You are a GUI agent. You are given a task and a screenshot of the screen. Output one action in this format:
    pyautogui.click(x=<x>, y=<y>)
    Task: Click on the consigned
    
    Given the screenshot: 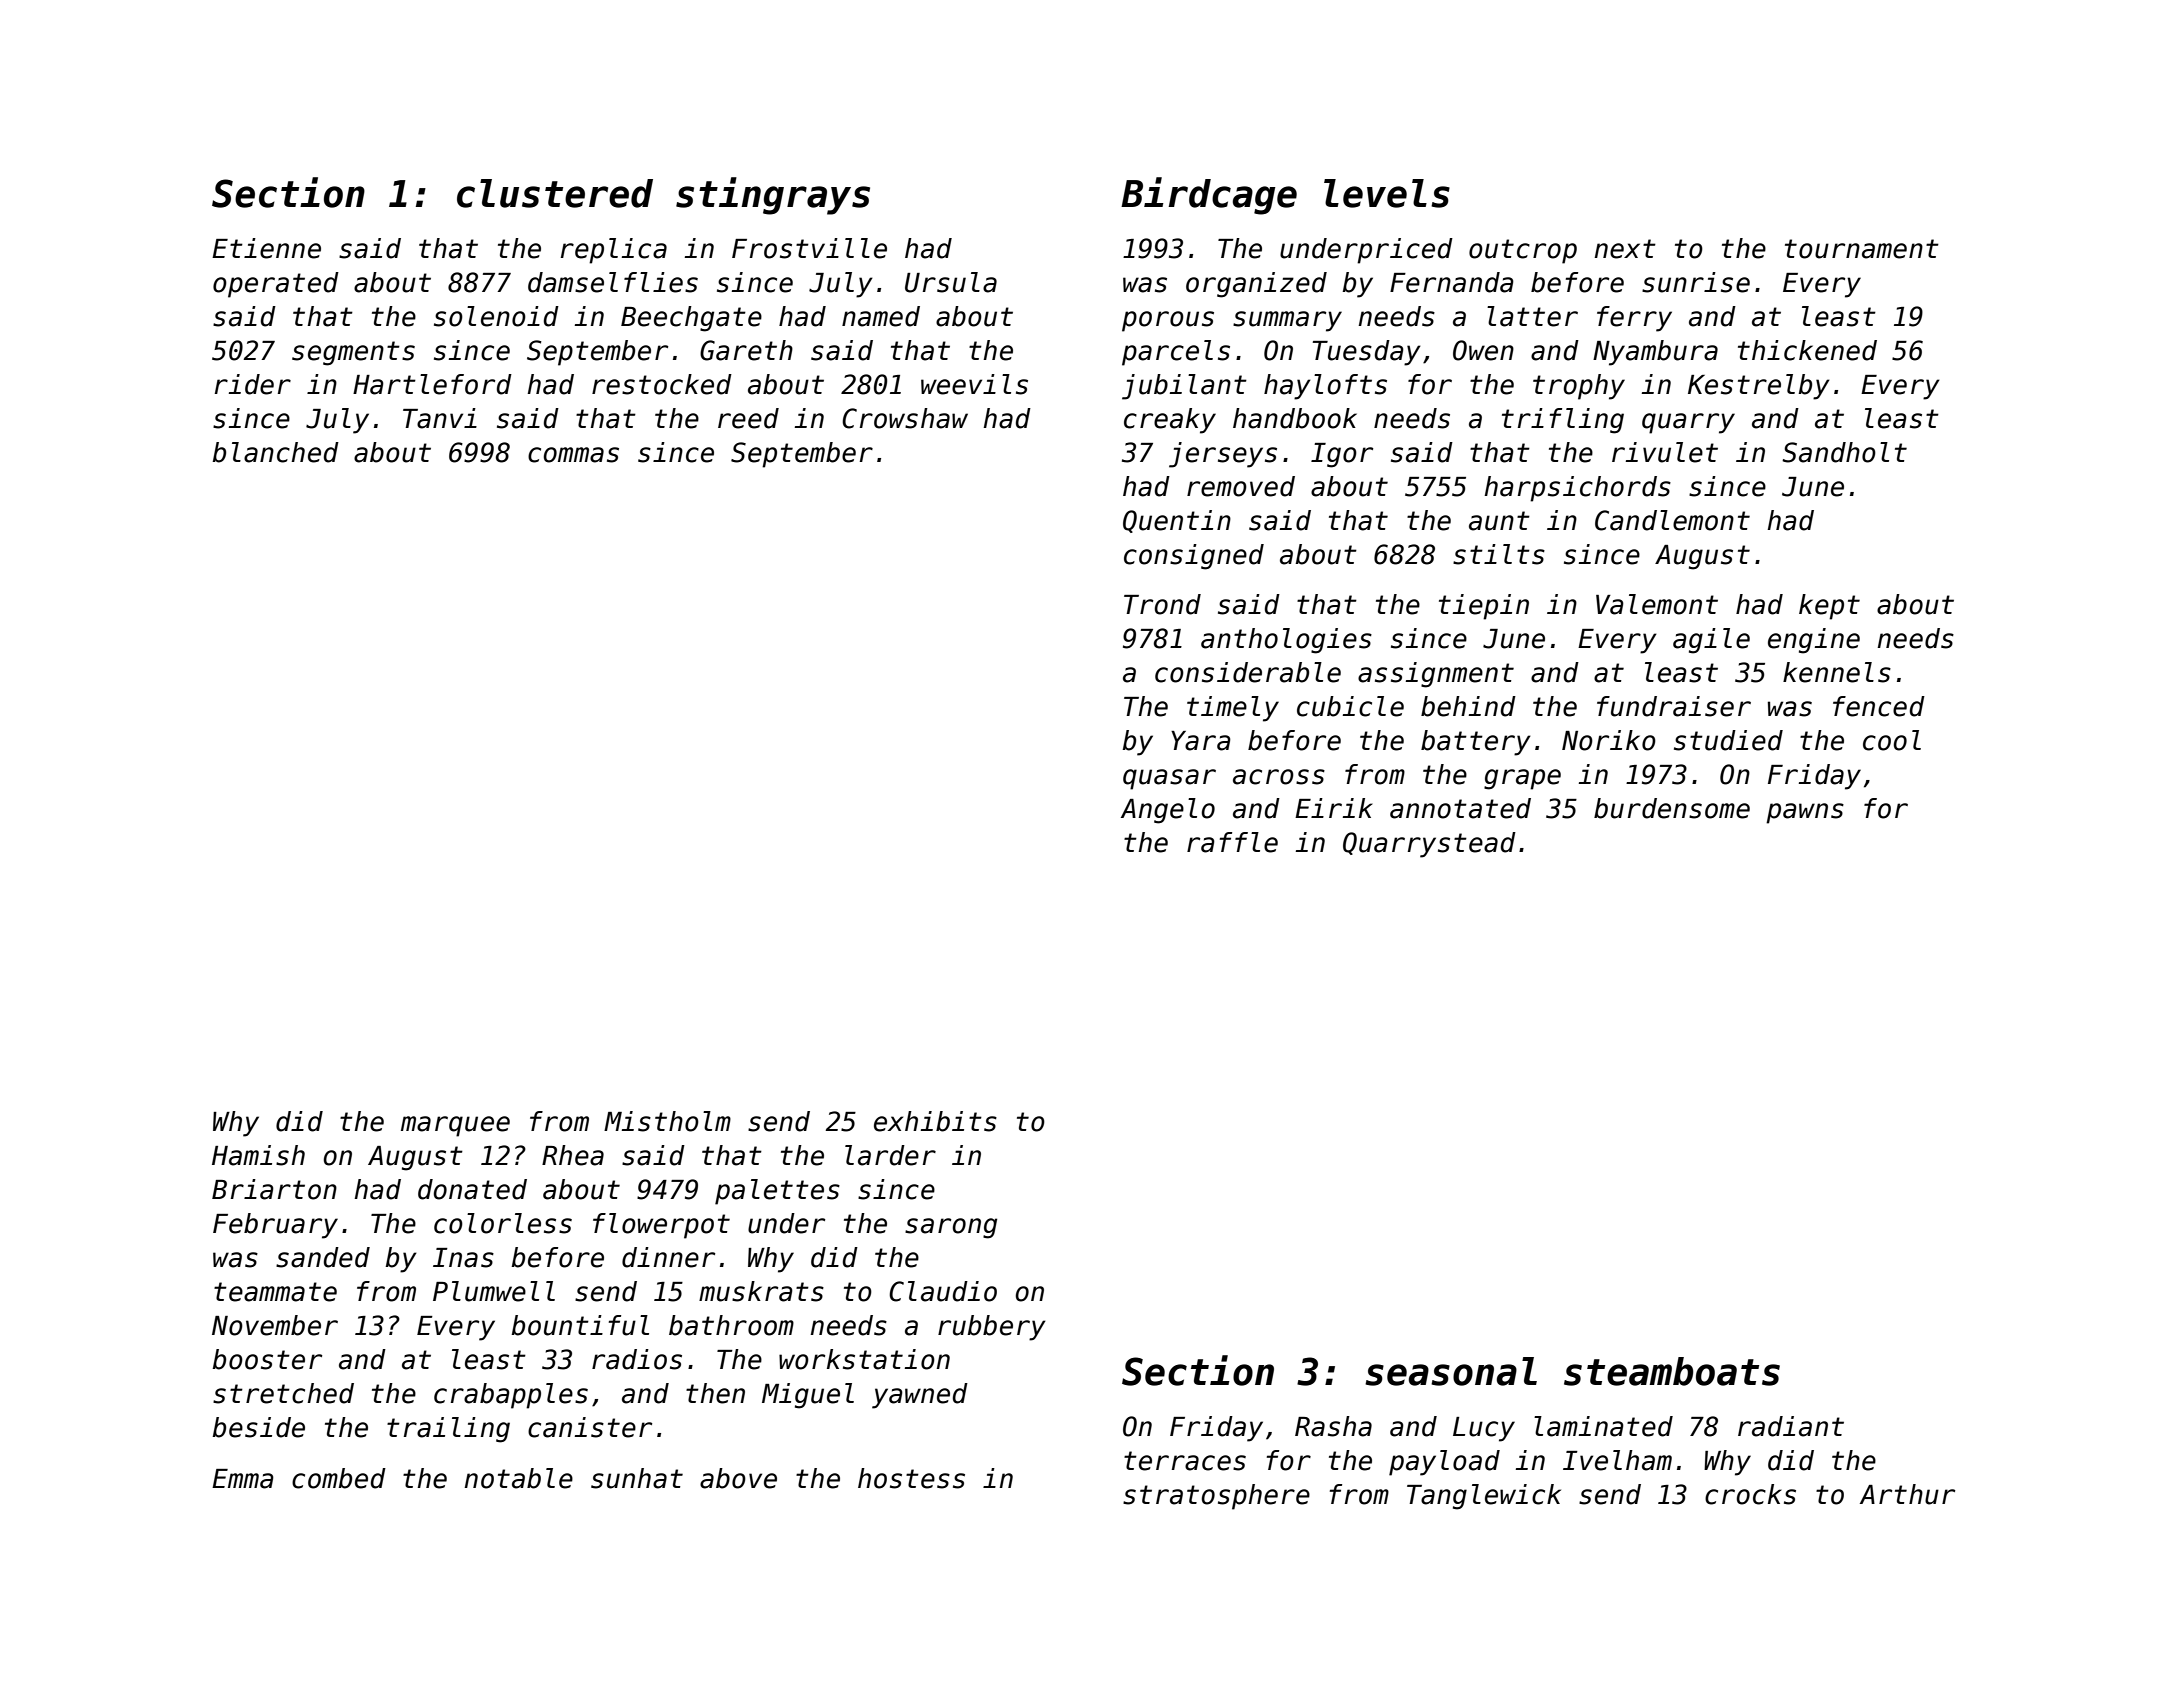 What is the action you would take?
    pyautogui.click(x=1194, y=557)
